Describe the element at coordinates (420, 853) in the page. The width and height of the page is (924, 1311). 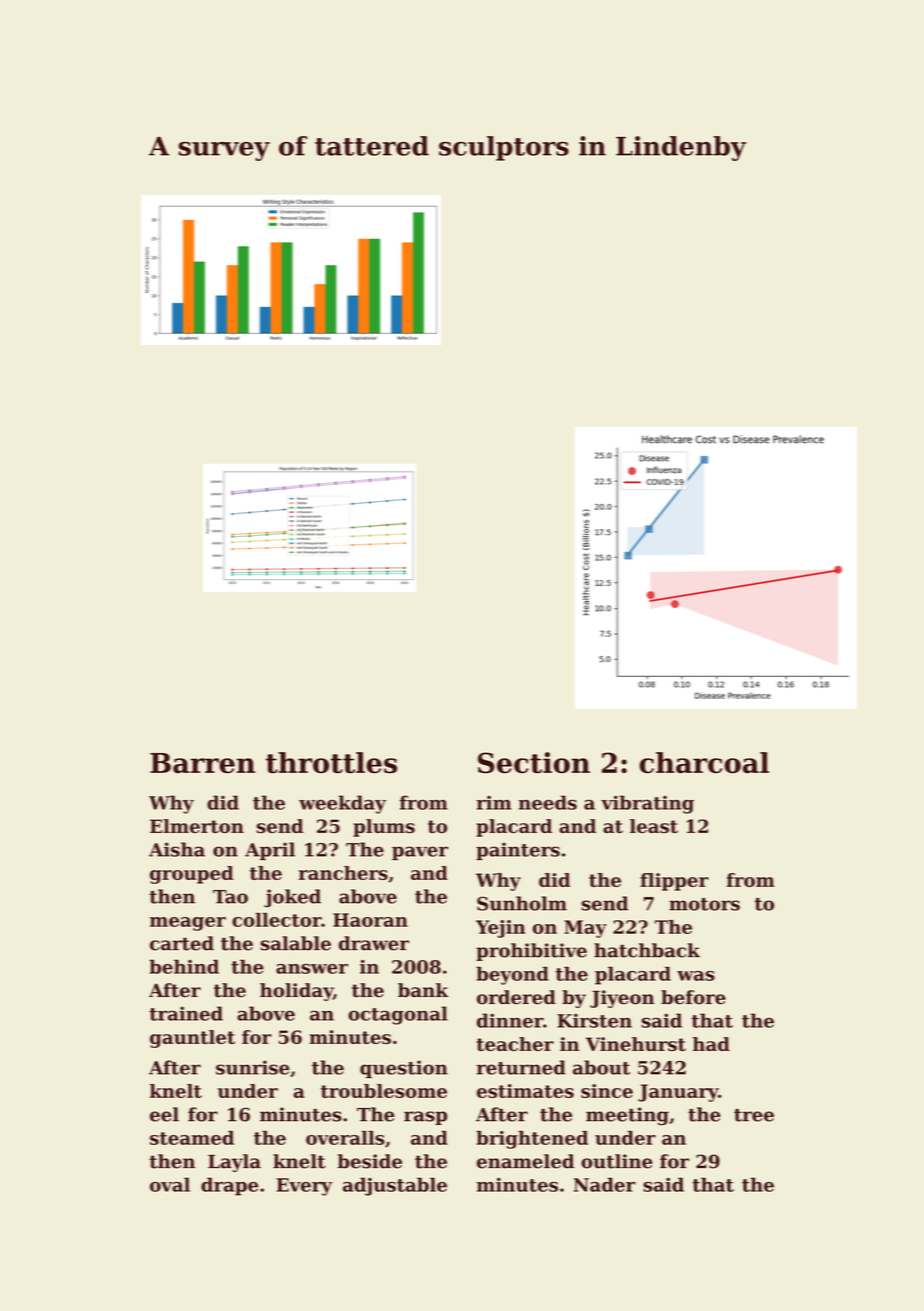
I see `paver` at that location.
